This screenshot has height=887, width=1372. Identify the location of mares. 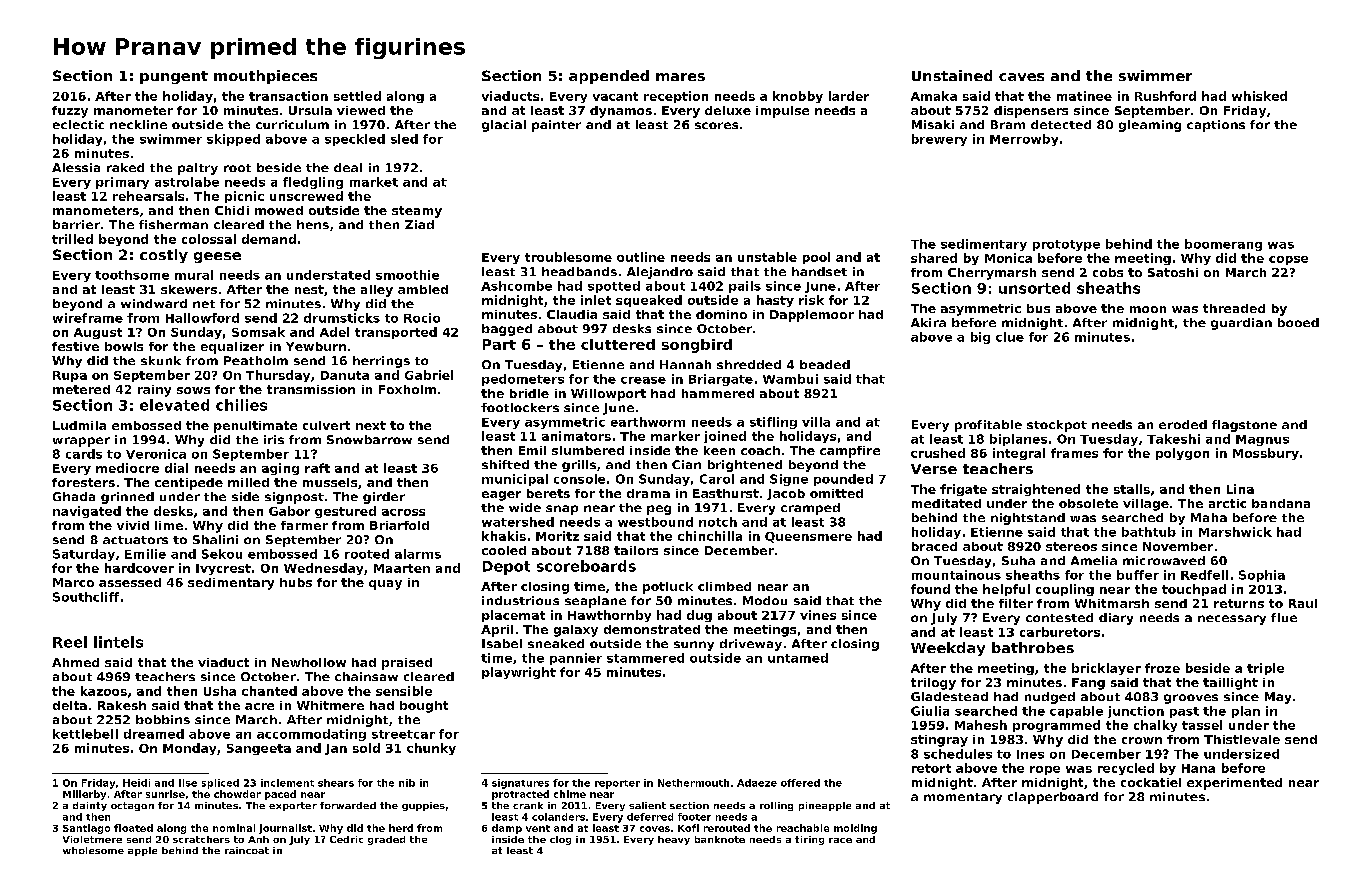
(680, 77).
